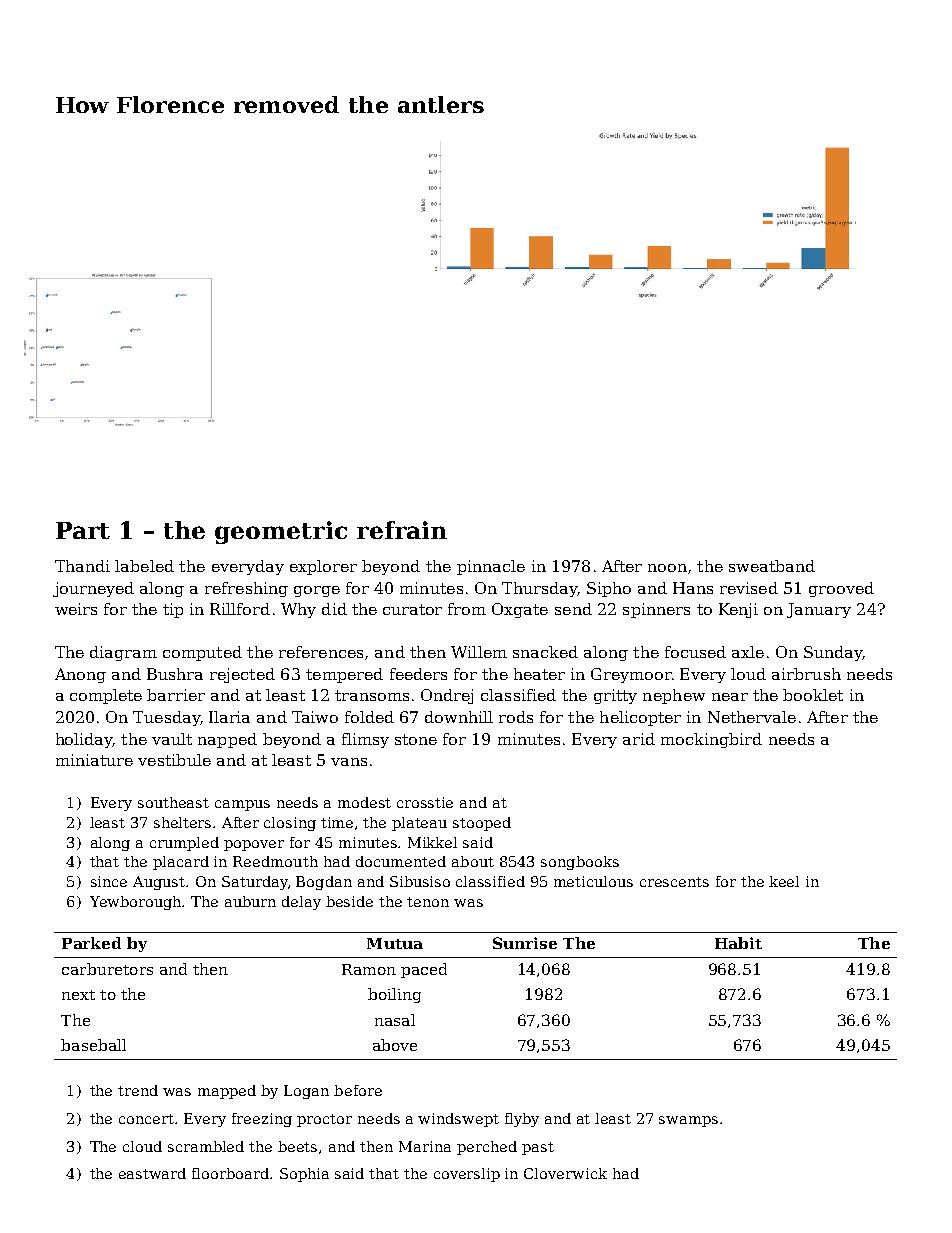 This screenshot has width=952, height=1233. I want to click on shelters, so click(182, 822).
